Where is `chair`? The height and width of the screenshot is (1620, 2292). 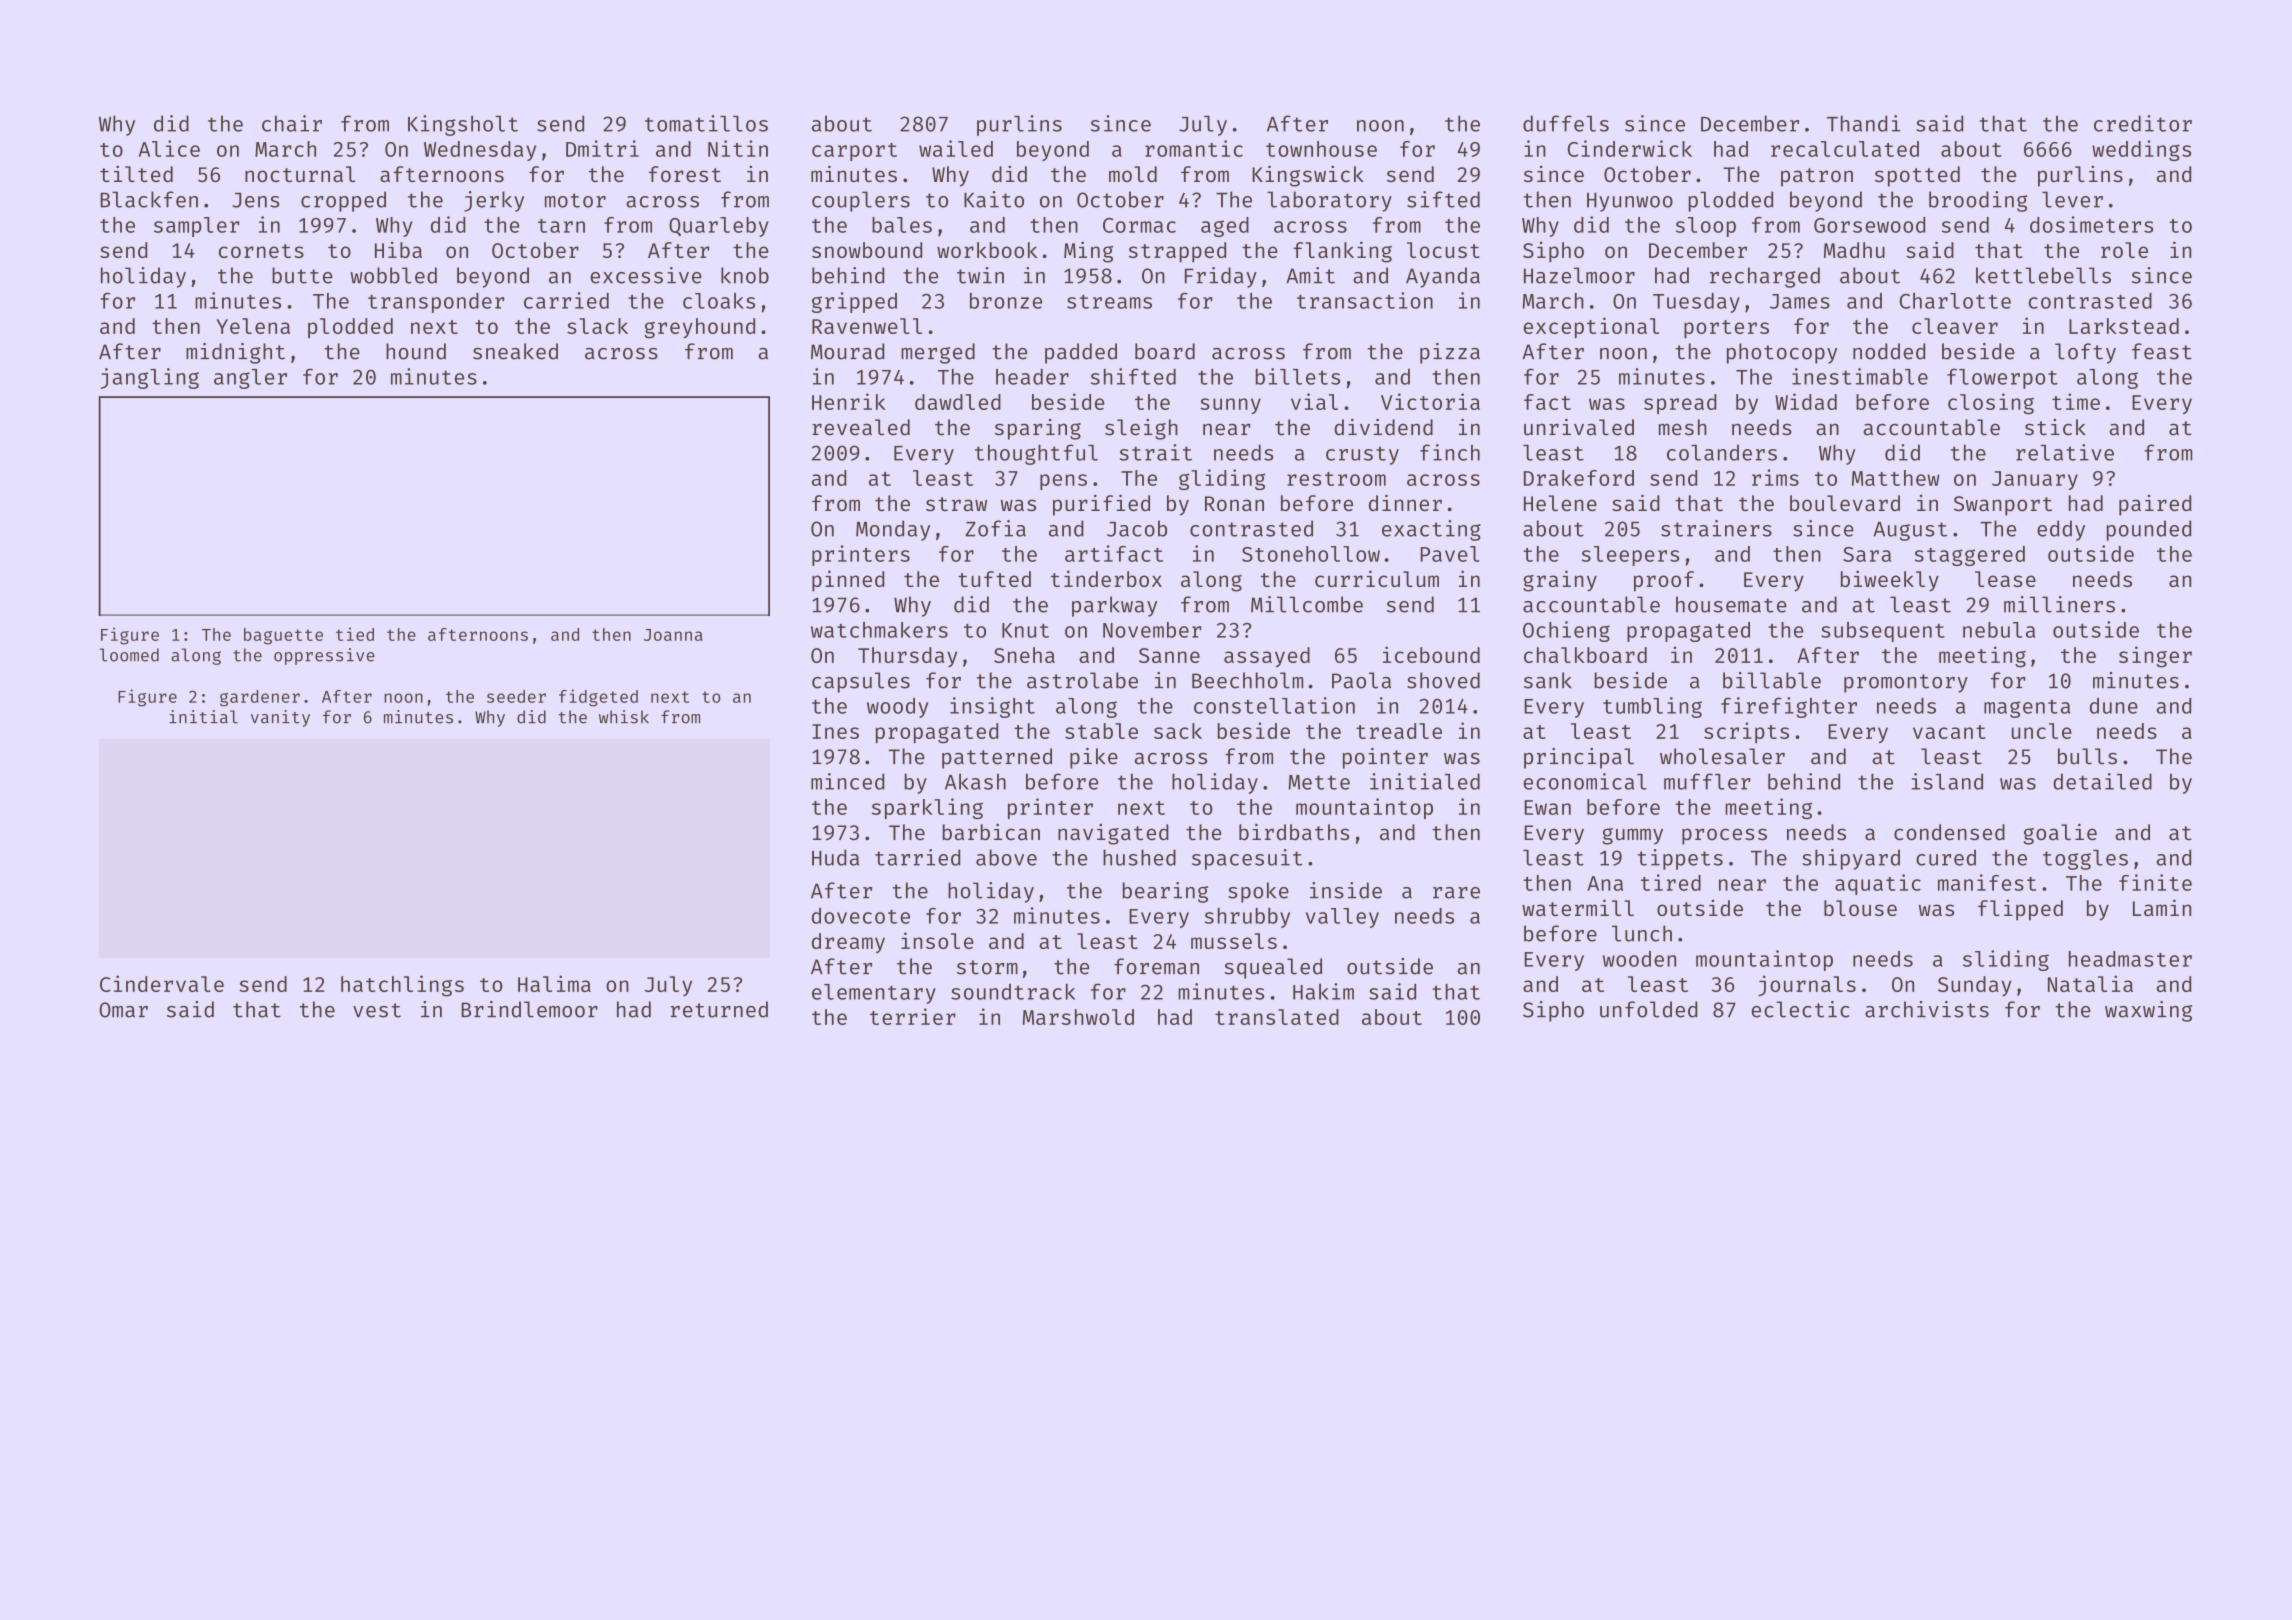 chair is located at coordinates (292, 123).
